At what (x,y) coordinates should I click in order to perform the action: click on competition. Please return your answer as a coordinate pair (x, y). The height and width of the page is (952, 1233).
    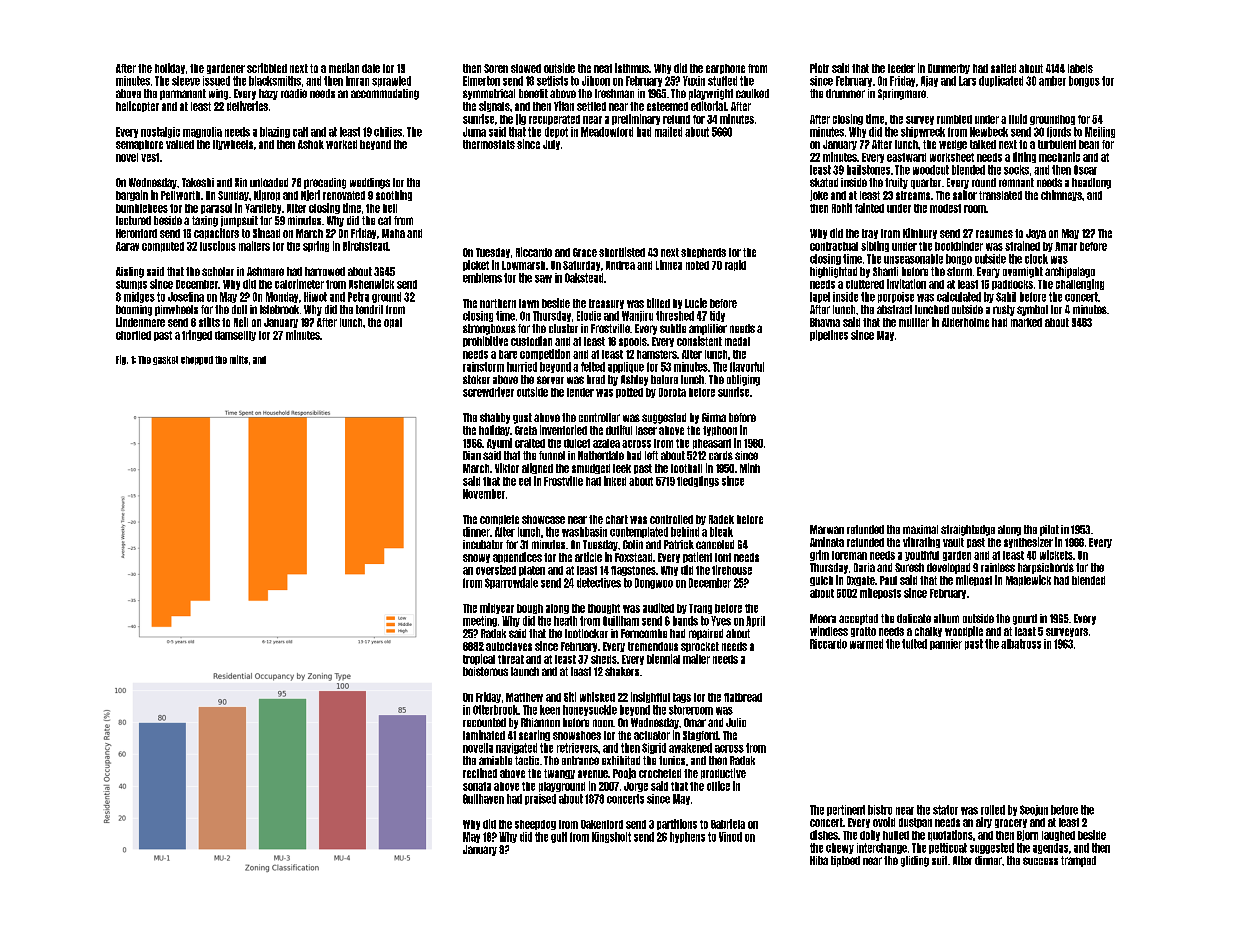
    Looking at the image, I should click on (545, 354).
